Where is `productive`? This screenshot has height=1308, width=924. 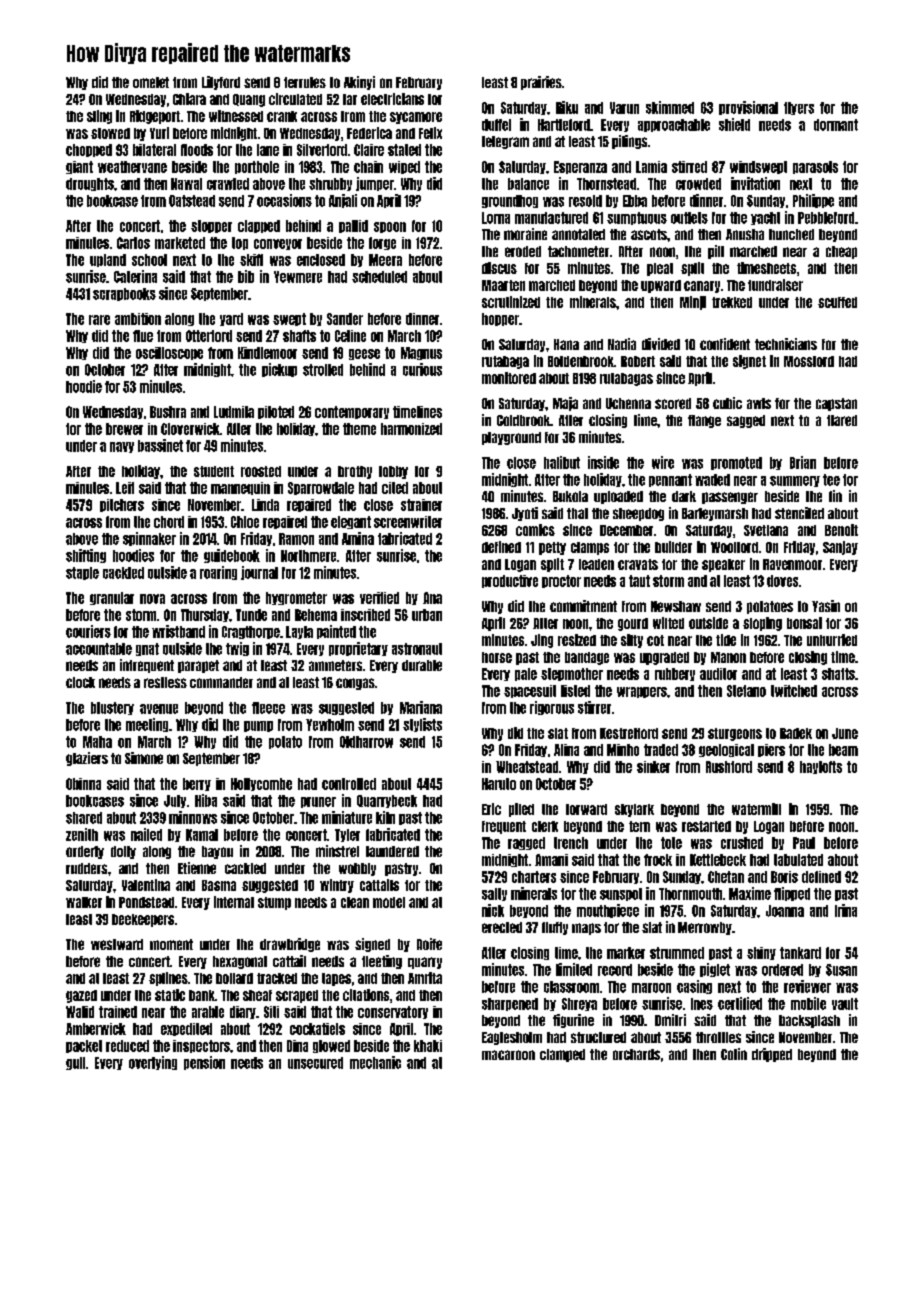 productive is located at coordinates (510, 581).
